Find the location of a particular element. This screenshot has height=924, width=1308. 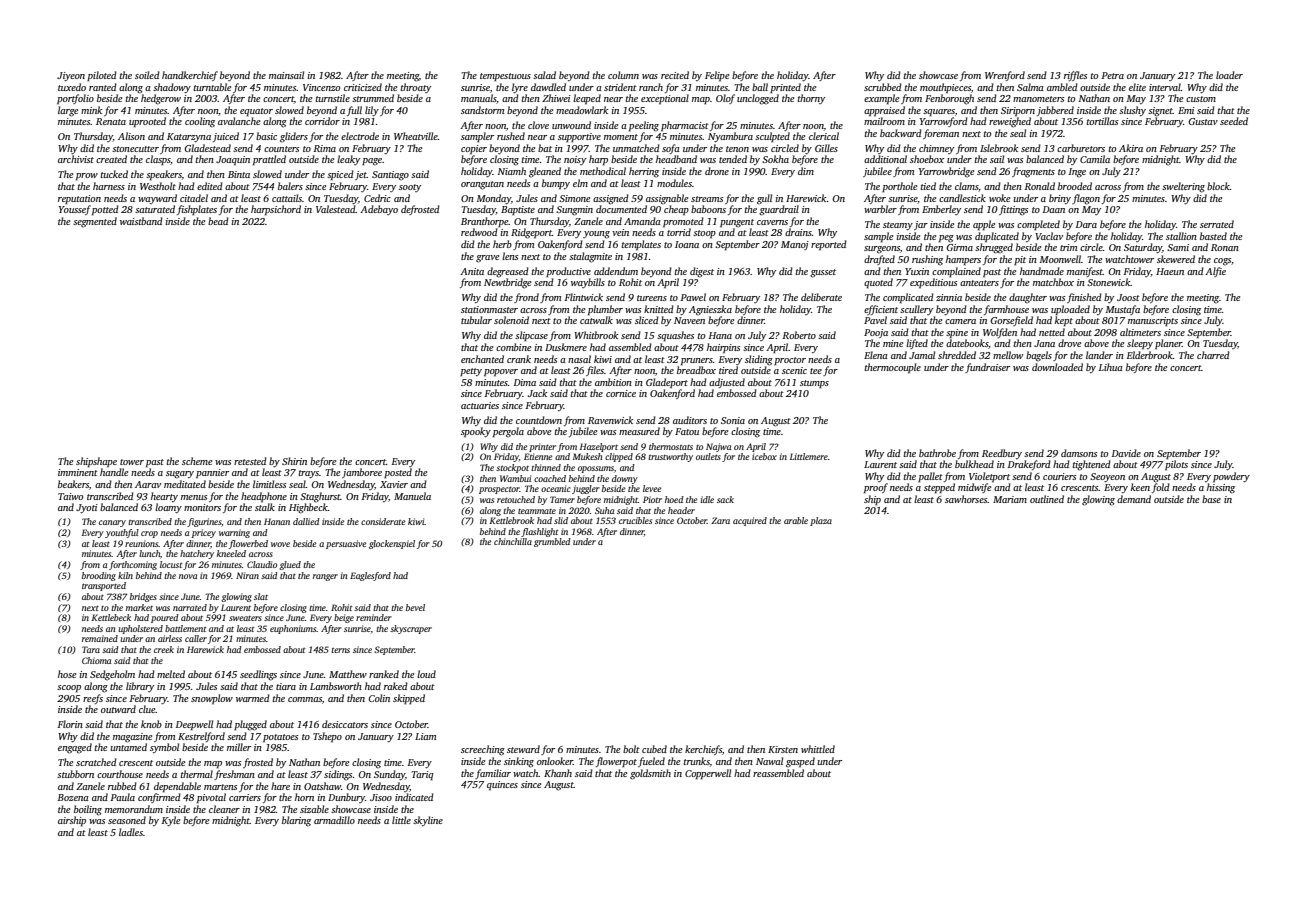

charred is located at coordinates (1213, 355).
